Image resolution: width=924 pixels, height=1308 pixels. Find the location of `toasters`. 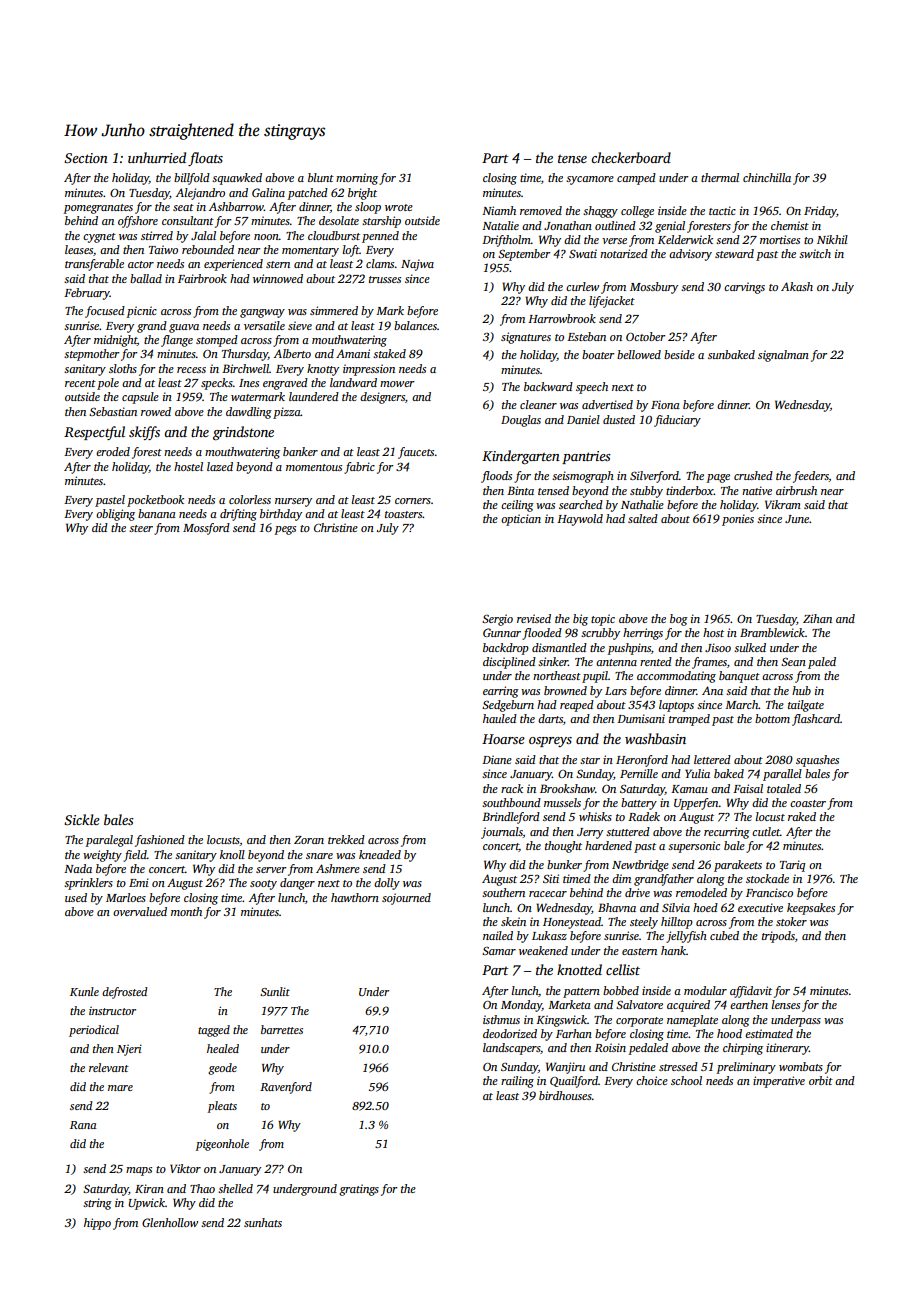

toasters is located at coordinates (404, 514).
